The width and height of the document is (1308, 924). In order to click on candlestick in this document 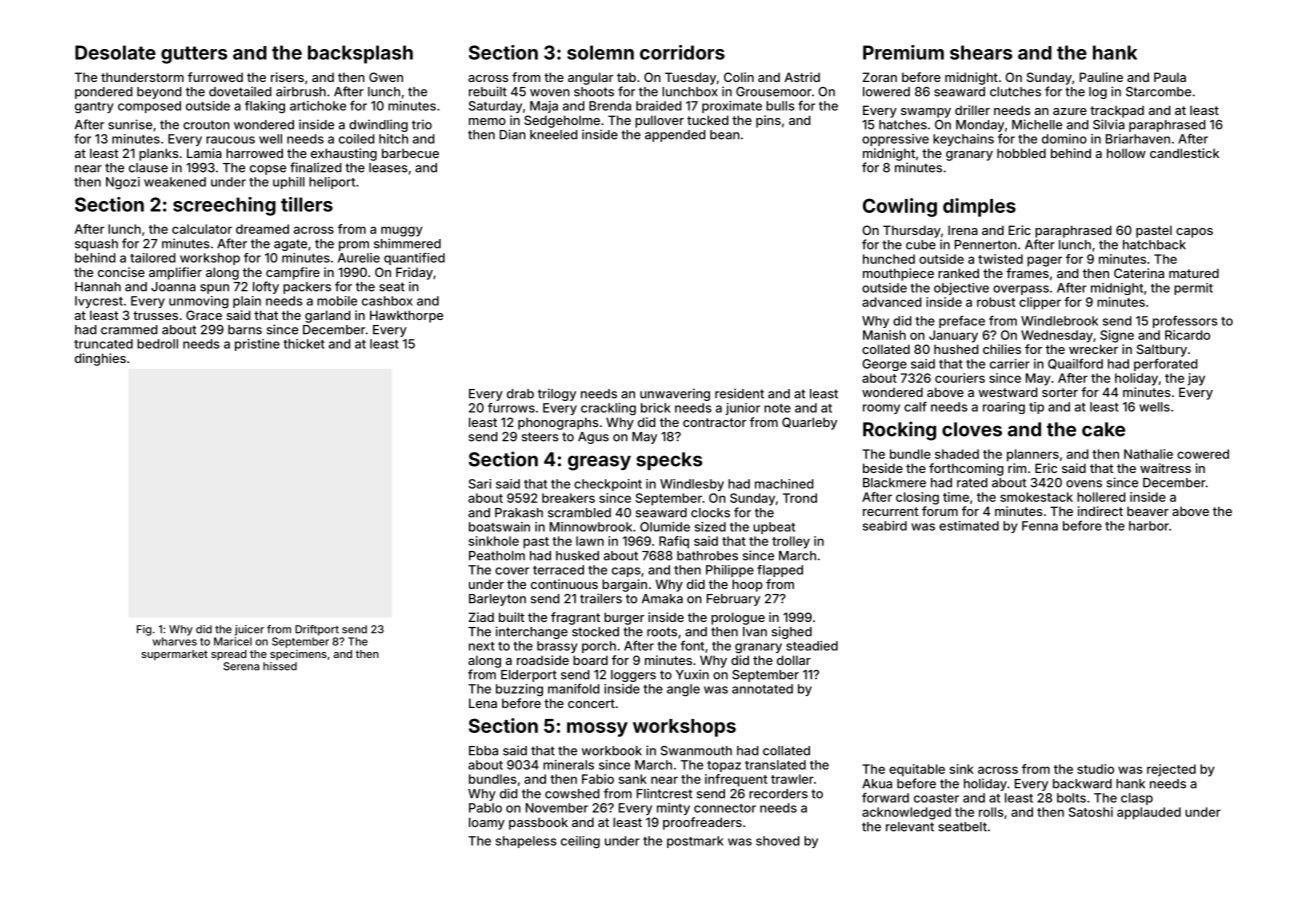, I will do `click(1184, 153)`.
